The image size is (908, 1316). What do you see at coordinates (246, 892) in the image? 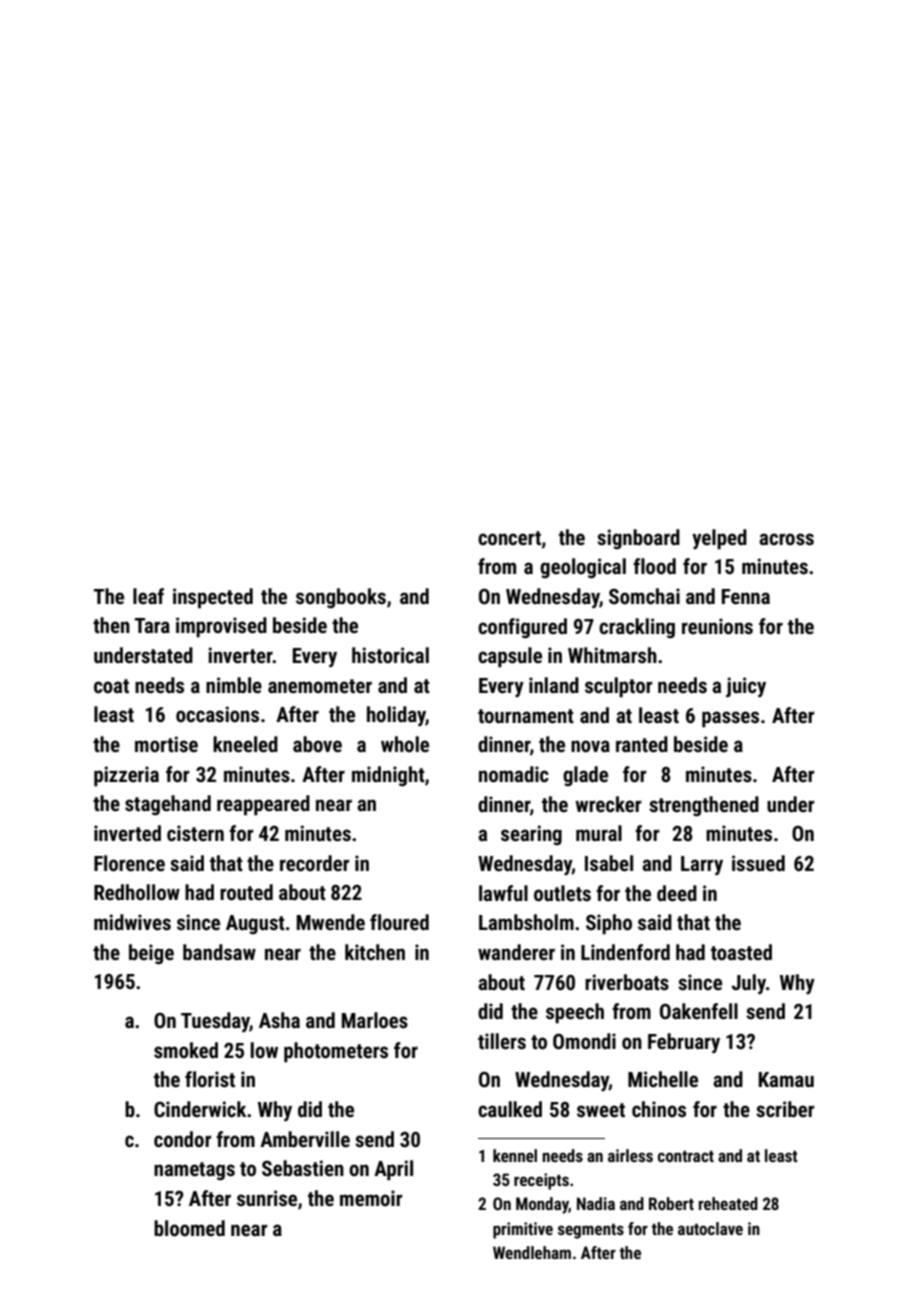
I see `routed` at bounding box center [246, 892].
